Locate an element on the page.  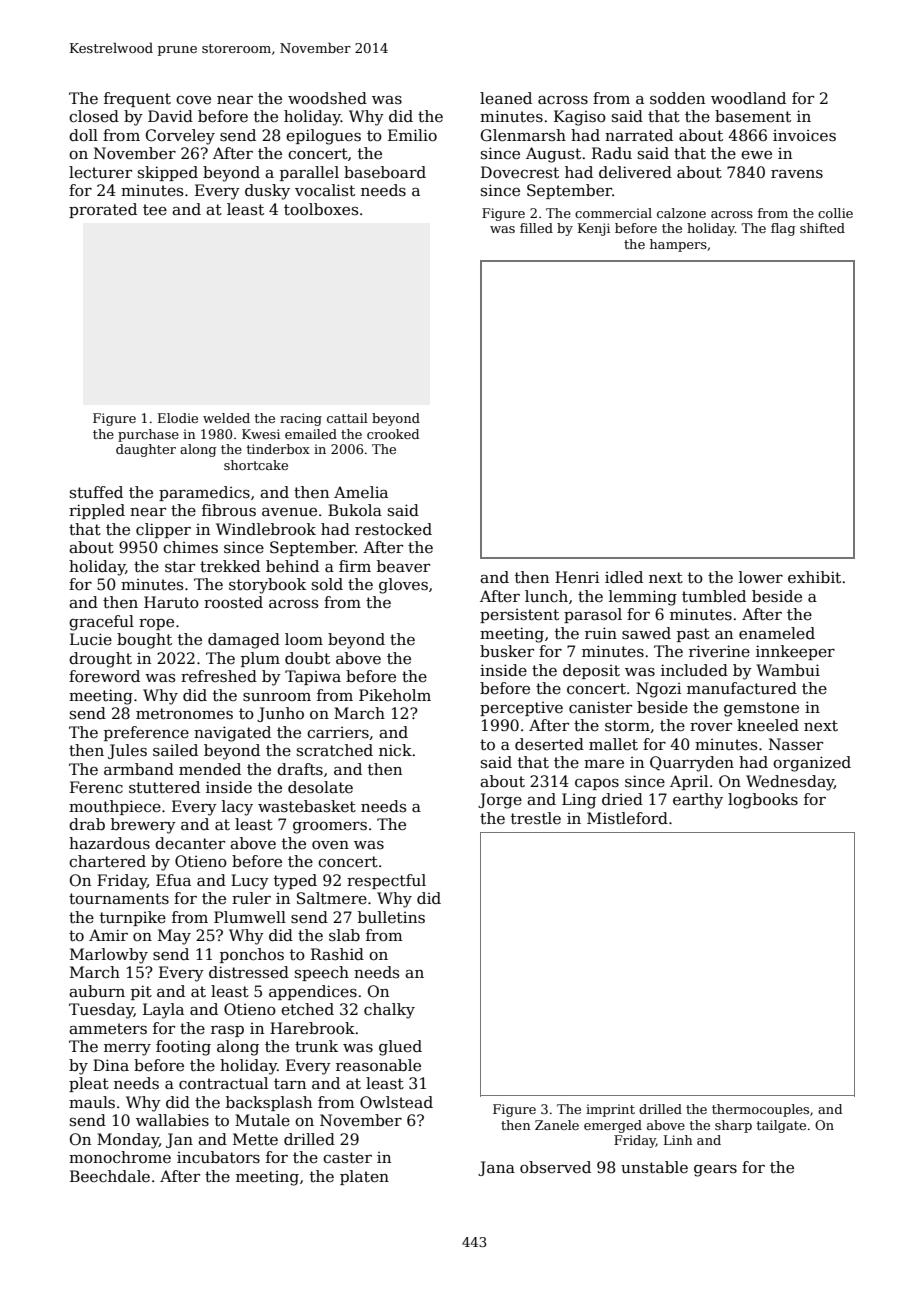
Wambui is located at coordinates (788, 670).
